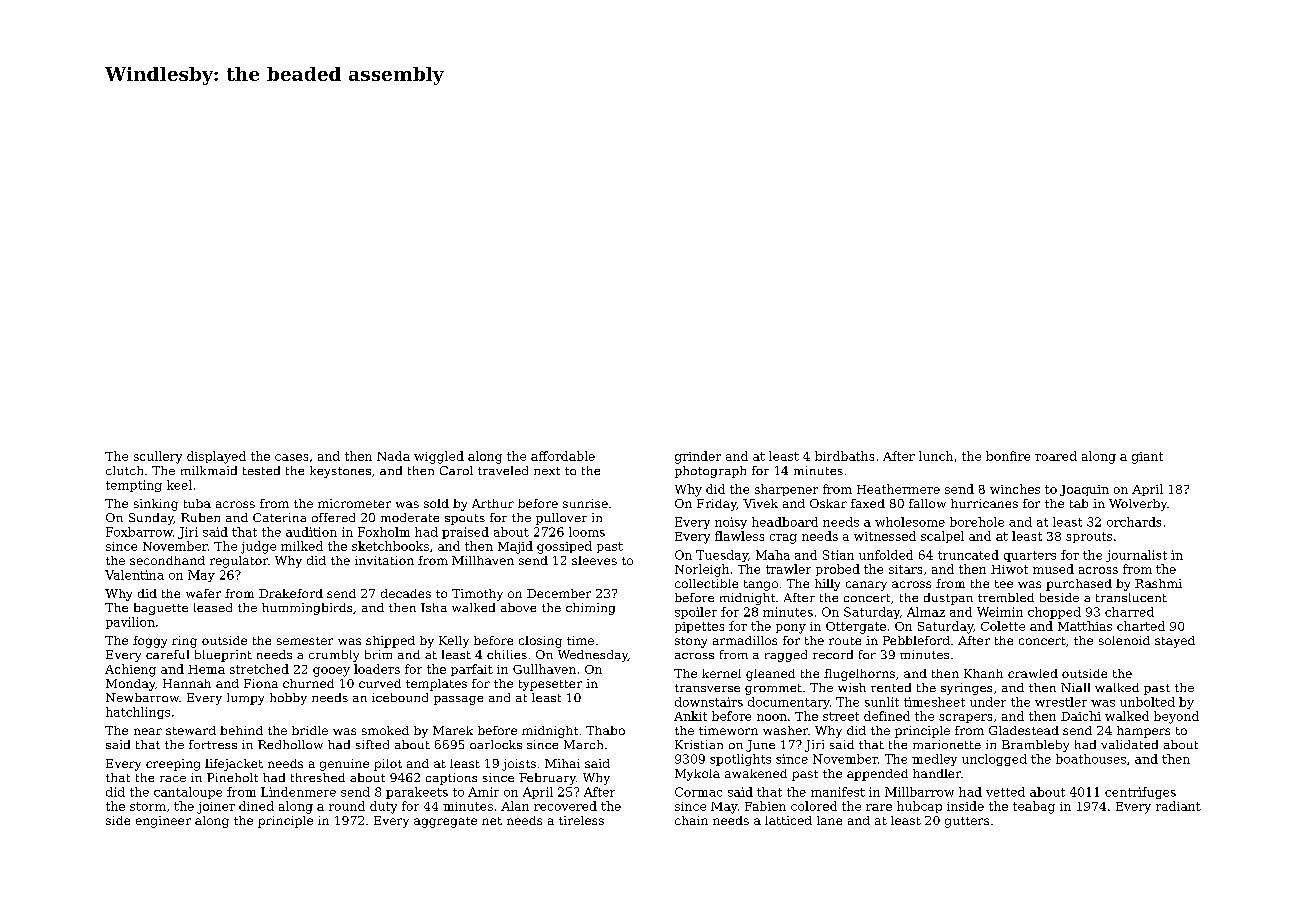  I want to click on hummingbirds, so click(307, 609).
